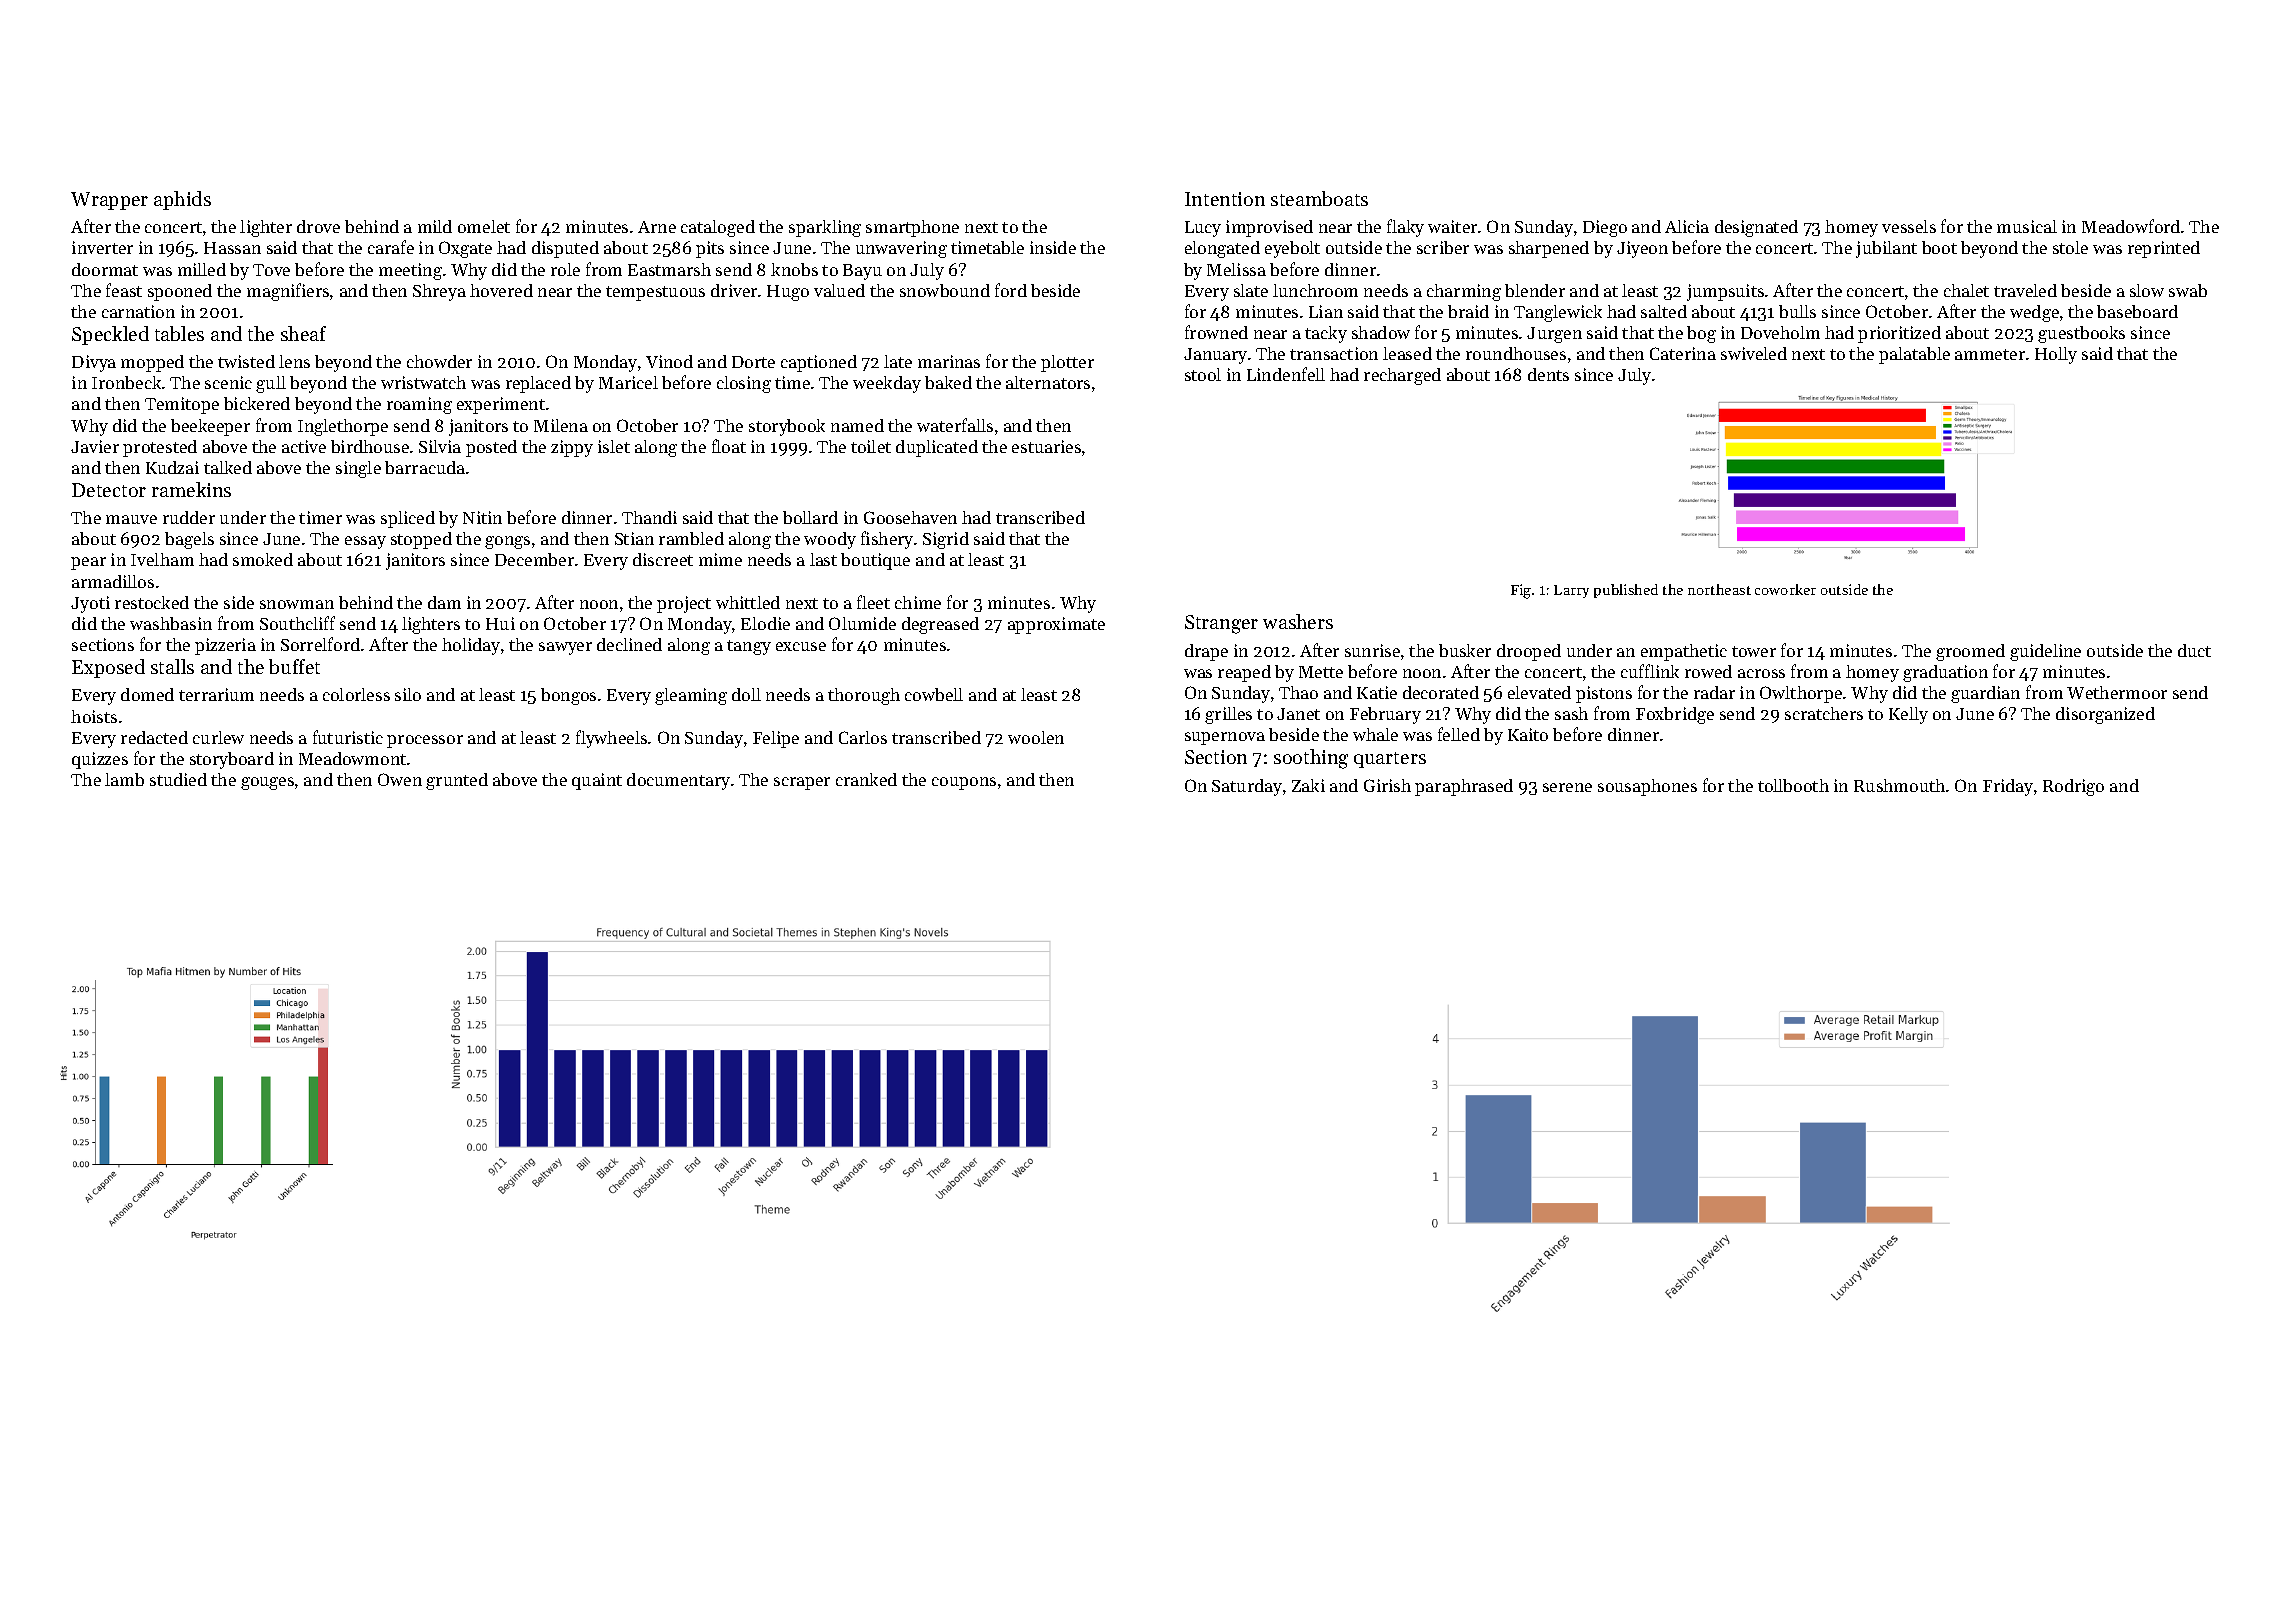 The width and height of the screenshot is (2292, 1620). Describe the element at coordinates (507, 542) in the screenshot. I see `gongs` at that location.
